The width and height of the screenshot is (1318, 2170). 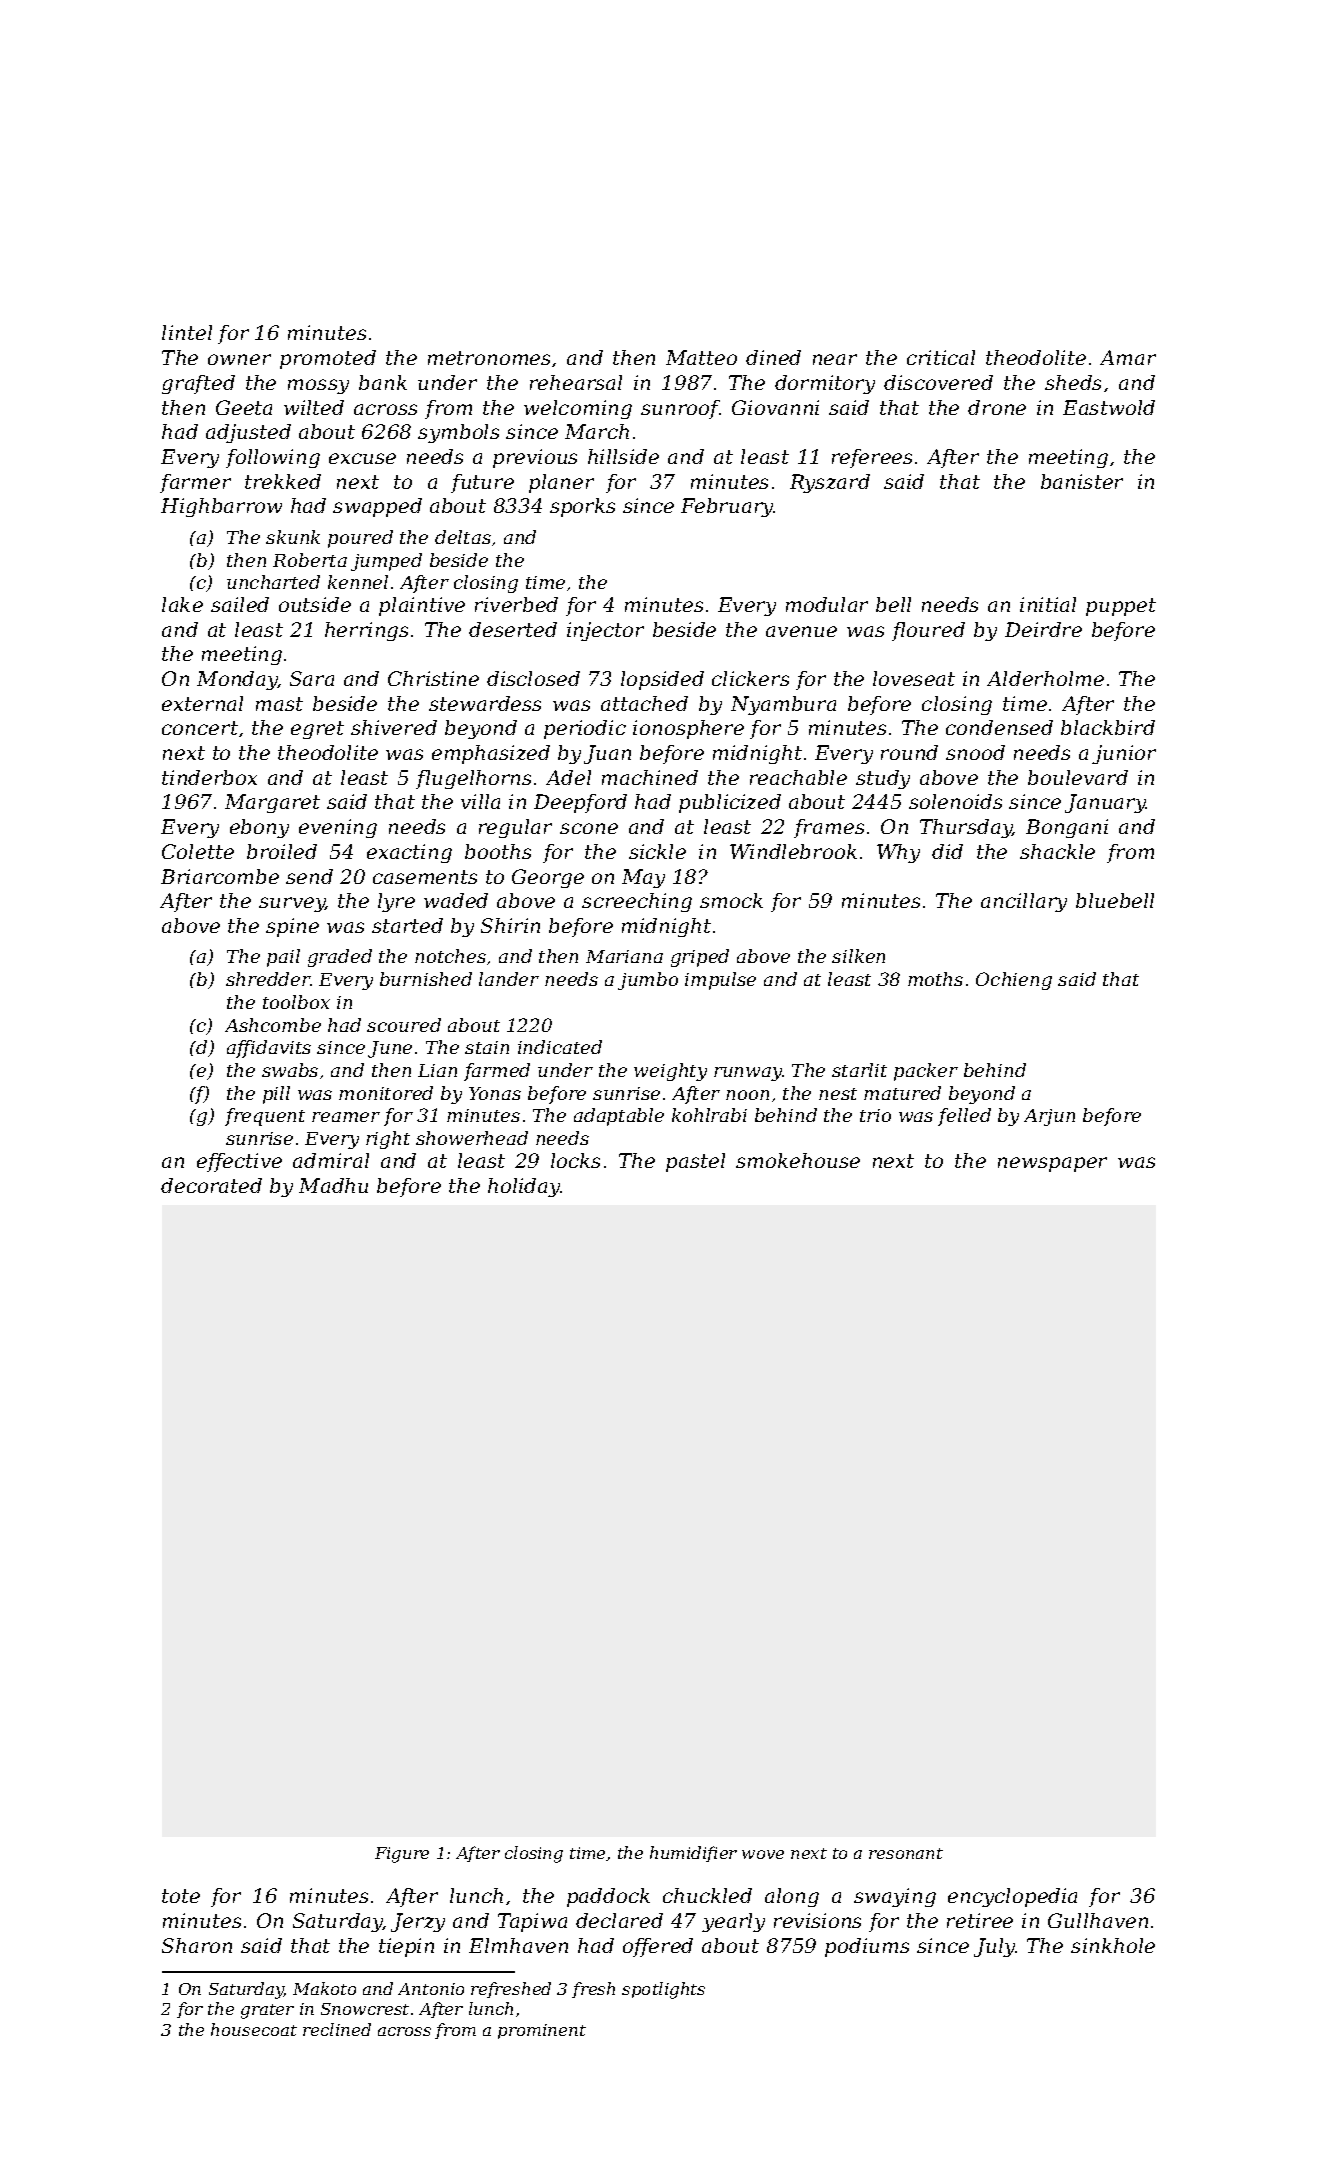 I want to click on lake, so click(x=182, y=604).
